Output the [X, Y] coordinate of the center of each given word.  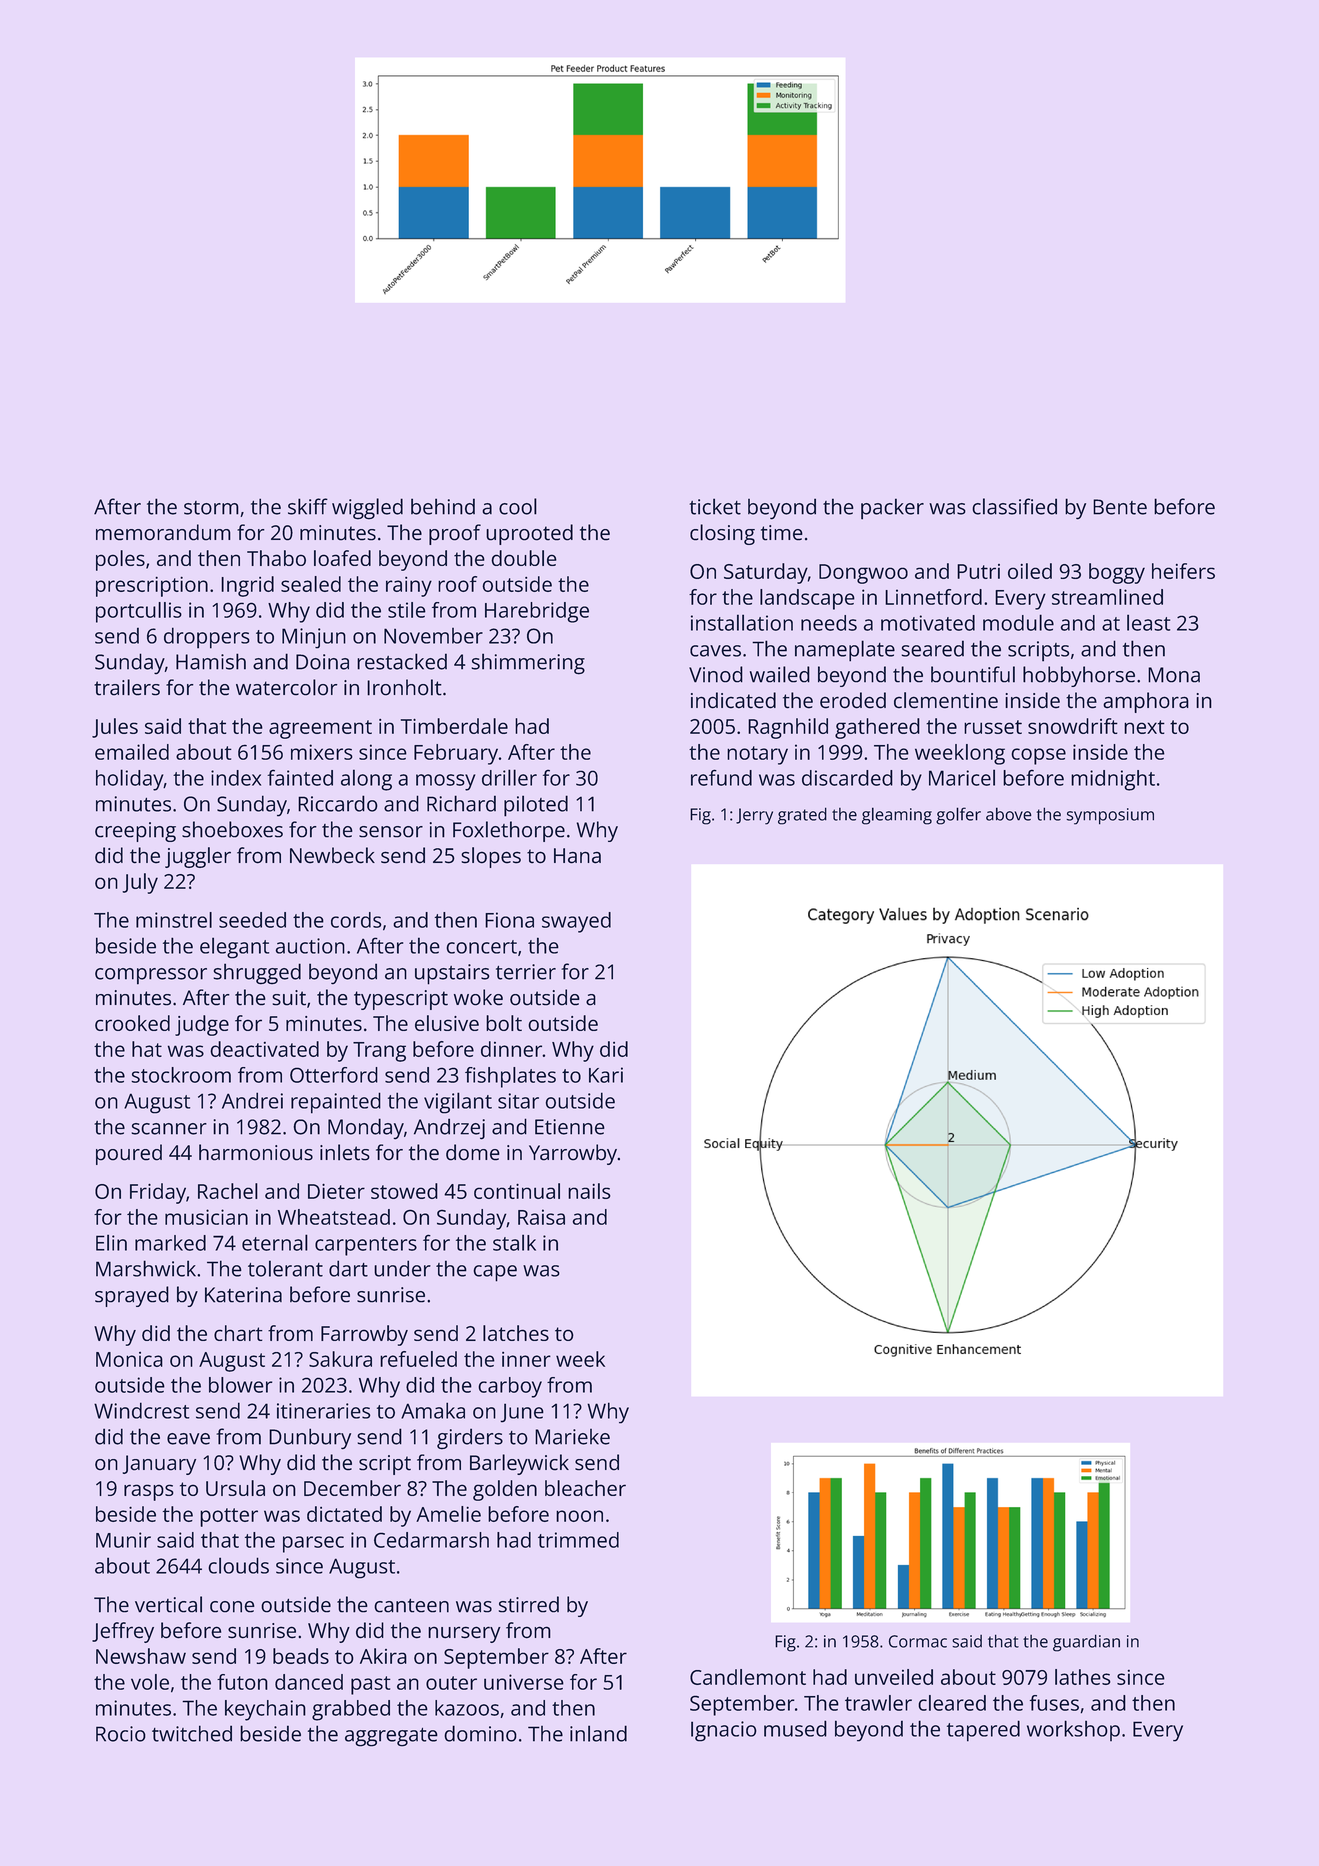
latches [516, 1333]
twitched [192, 1733]
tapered [983, 1731]
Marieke [572, 1437]
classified [1015, 506]
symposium [1110, 816]
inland [598, 1733]
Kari [606, 1075]
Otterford [334, 1075]
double [524, 558]
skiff [308, 506]
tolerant [285, 1268]
